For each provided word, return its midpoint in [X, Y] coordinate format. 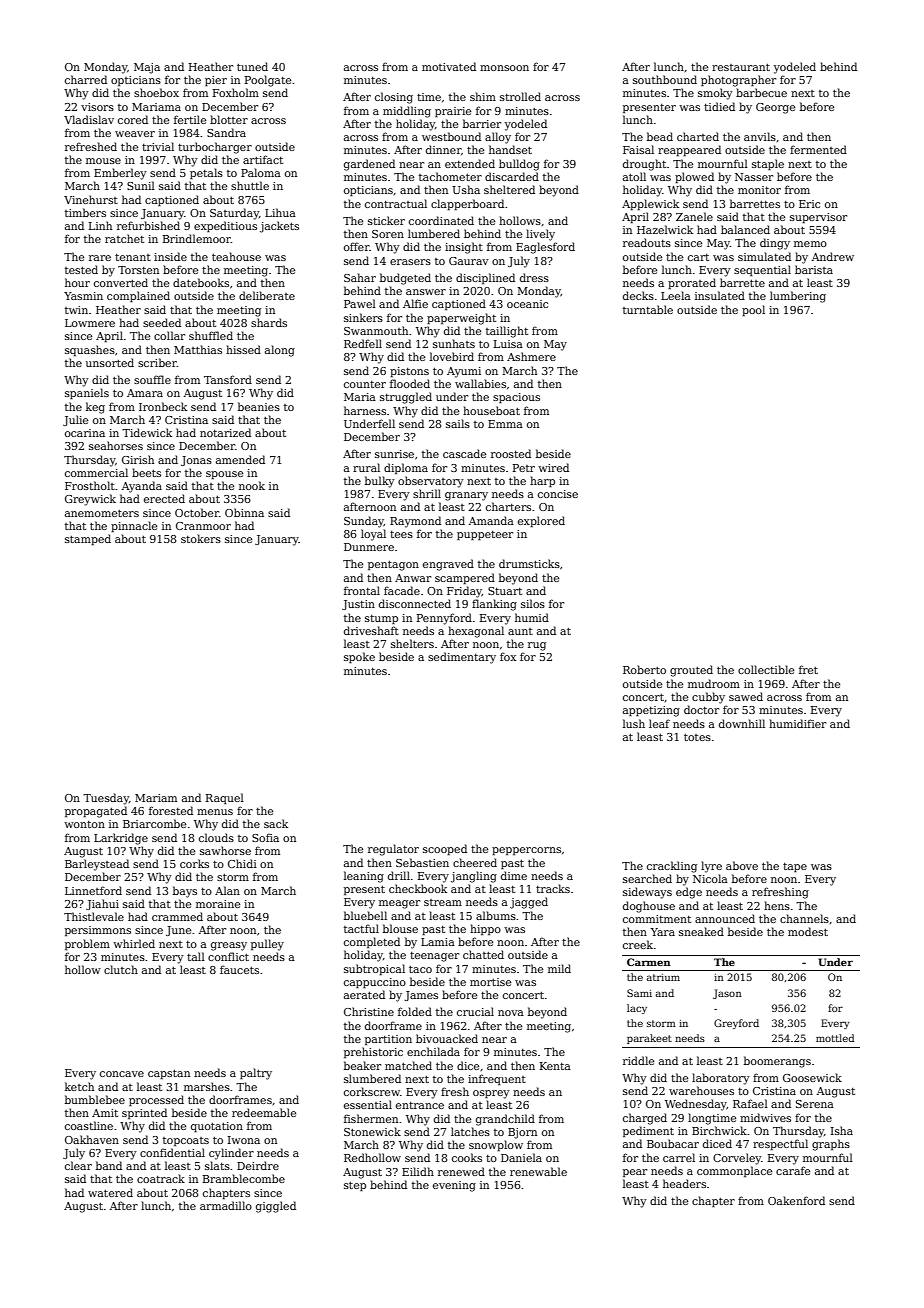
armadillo [226, 1205]
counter [365, 384]
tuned [252, 66]
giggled [276, 1207]
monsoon [504, 68]
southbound [665, 79]
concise [558, 494]
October [197, 512]
